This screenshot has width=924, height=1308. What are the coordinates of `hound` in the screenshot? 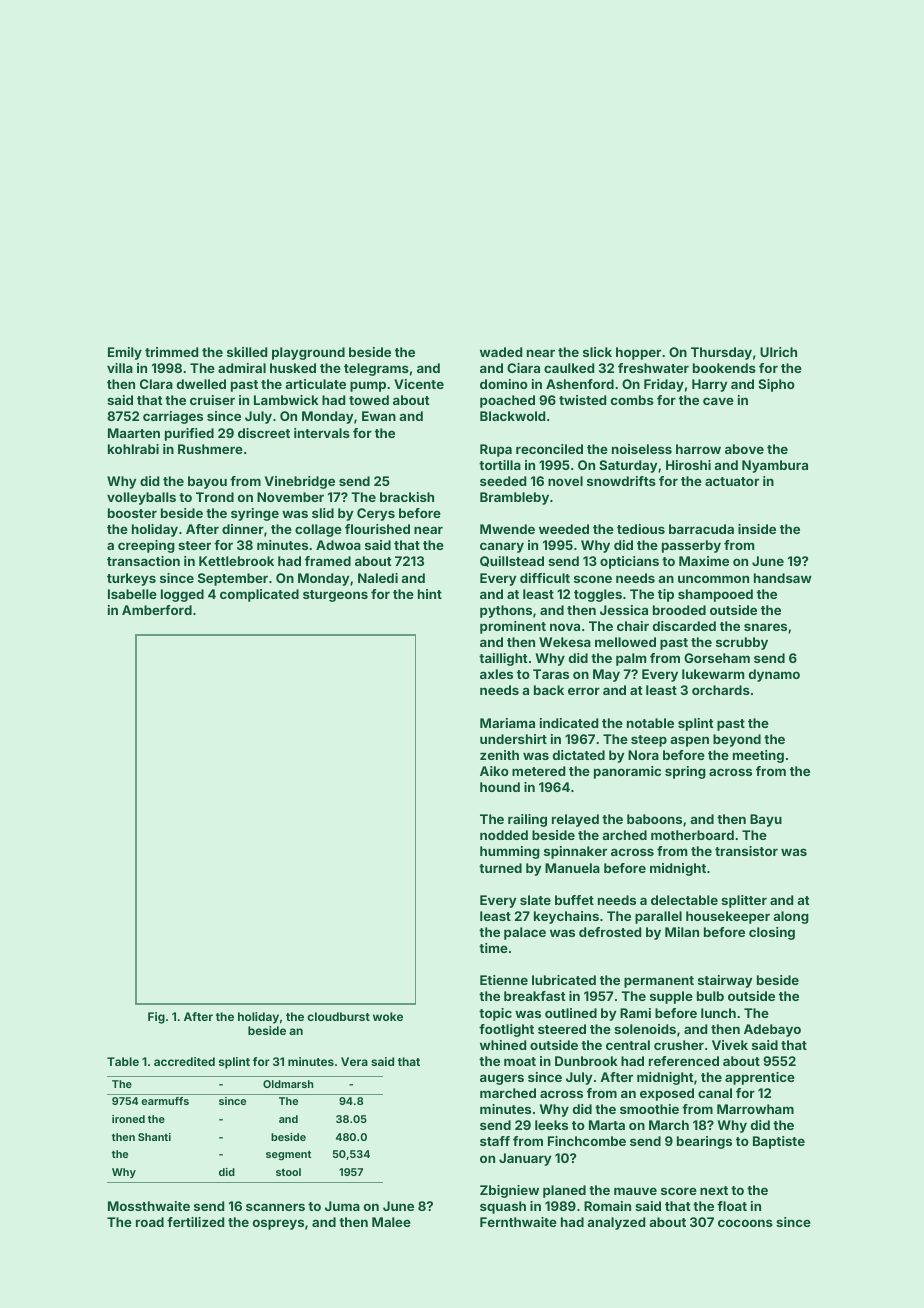 It's located at (500, 787).
